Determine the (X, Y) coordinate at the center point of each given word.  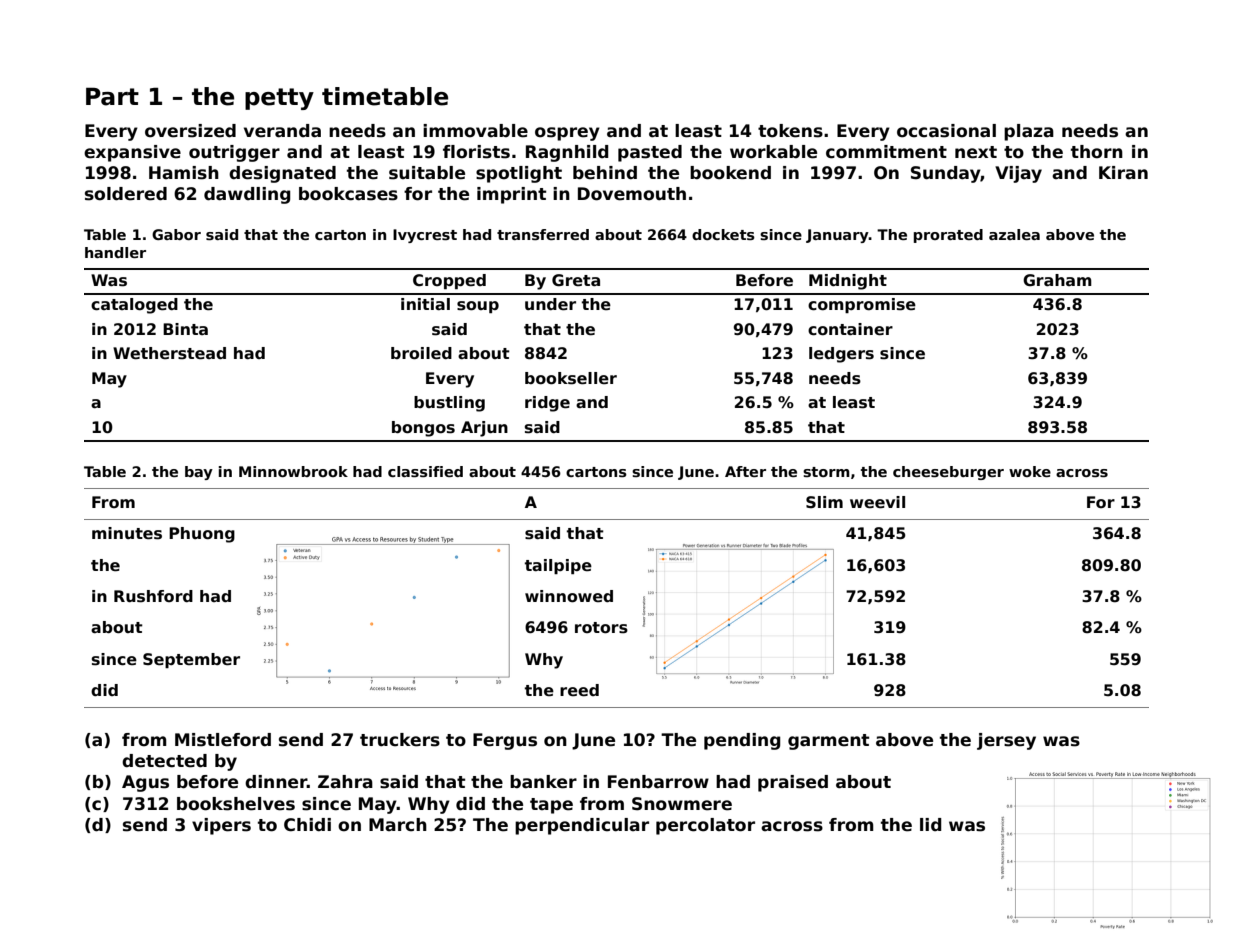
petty (279, 99)
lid (930, 824)
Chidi (307, 825)
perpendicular (582, 826)
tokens (790, 131)
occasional (946, 131)
